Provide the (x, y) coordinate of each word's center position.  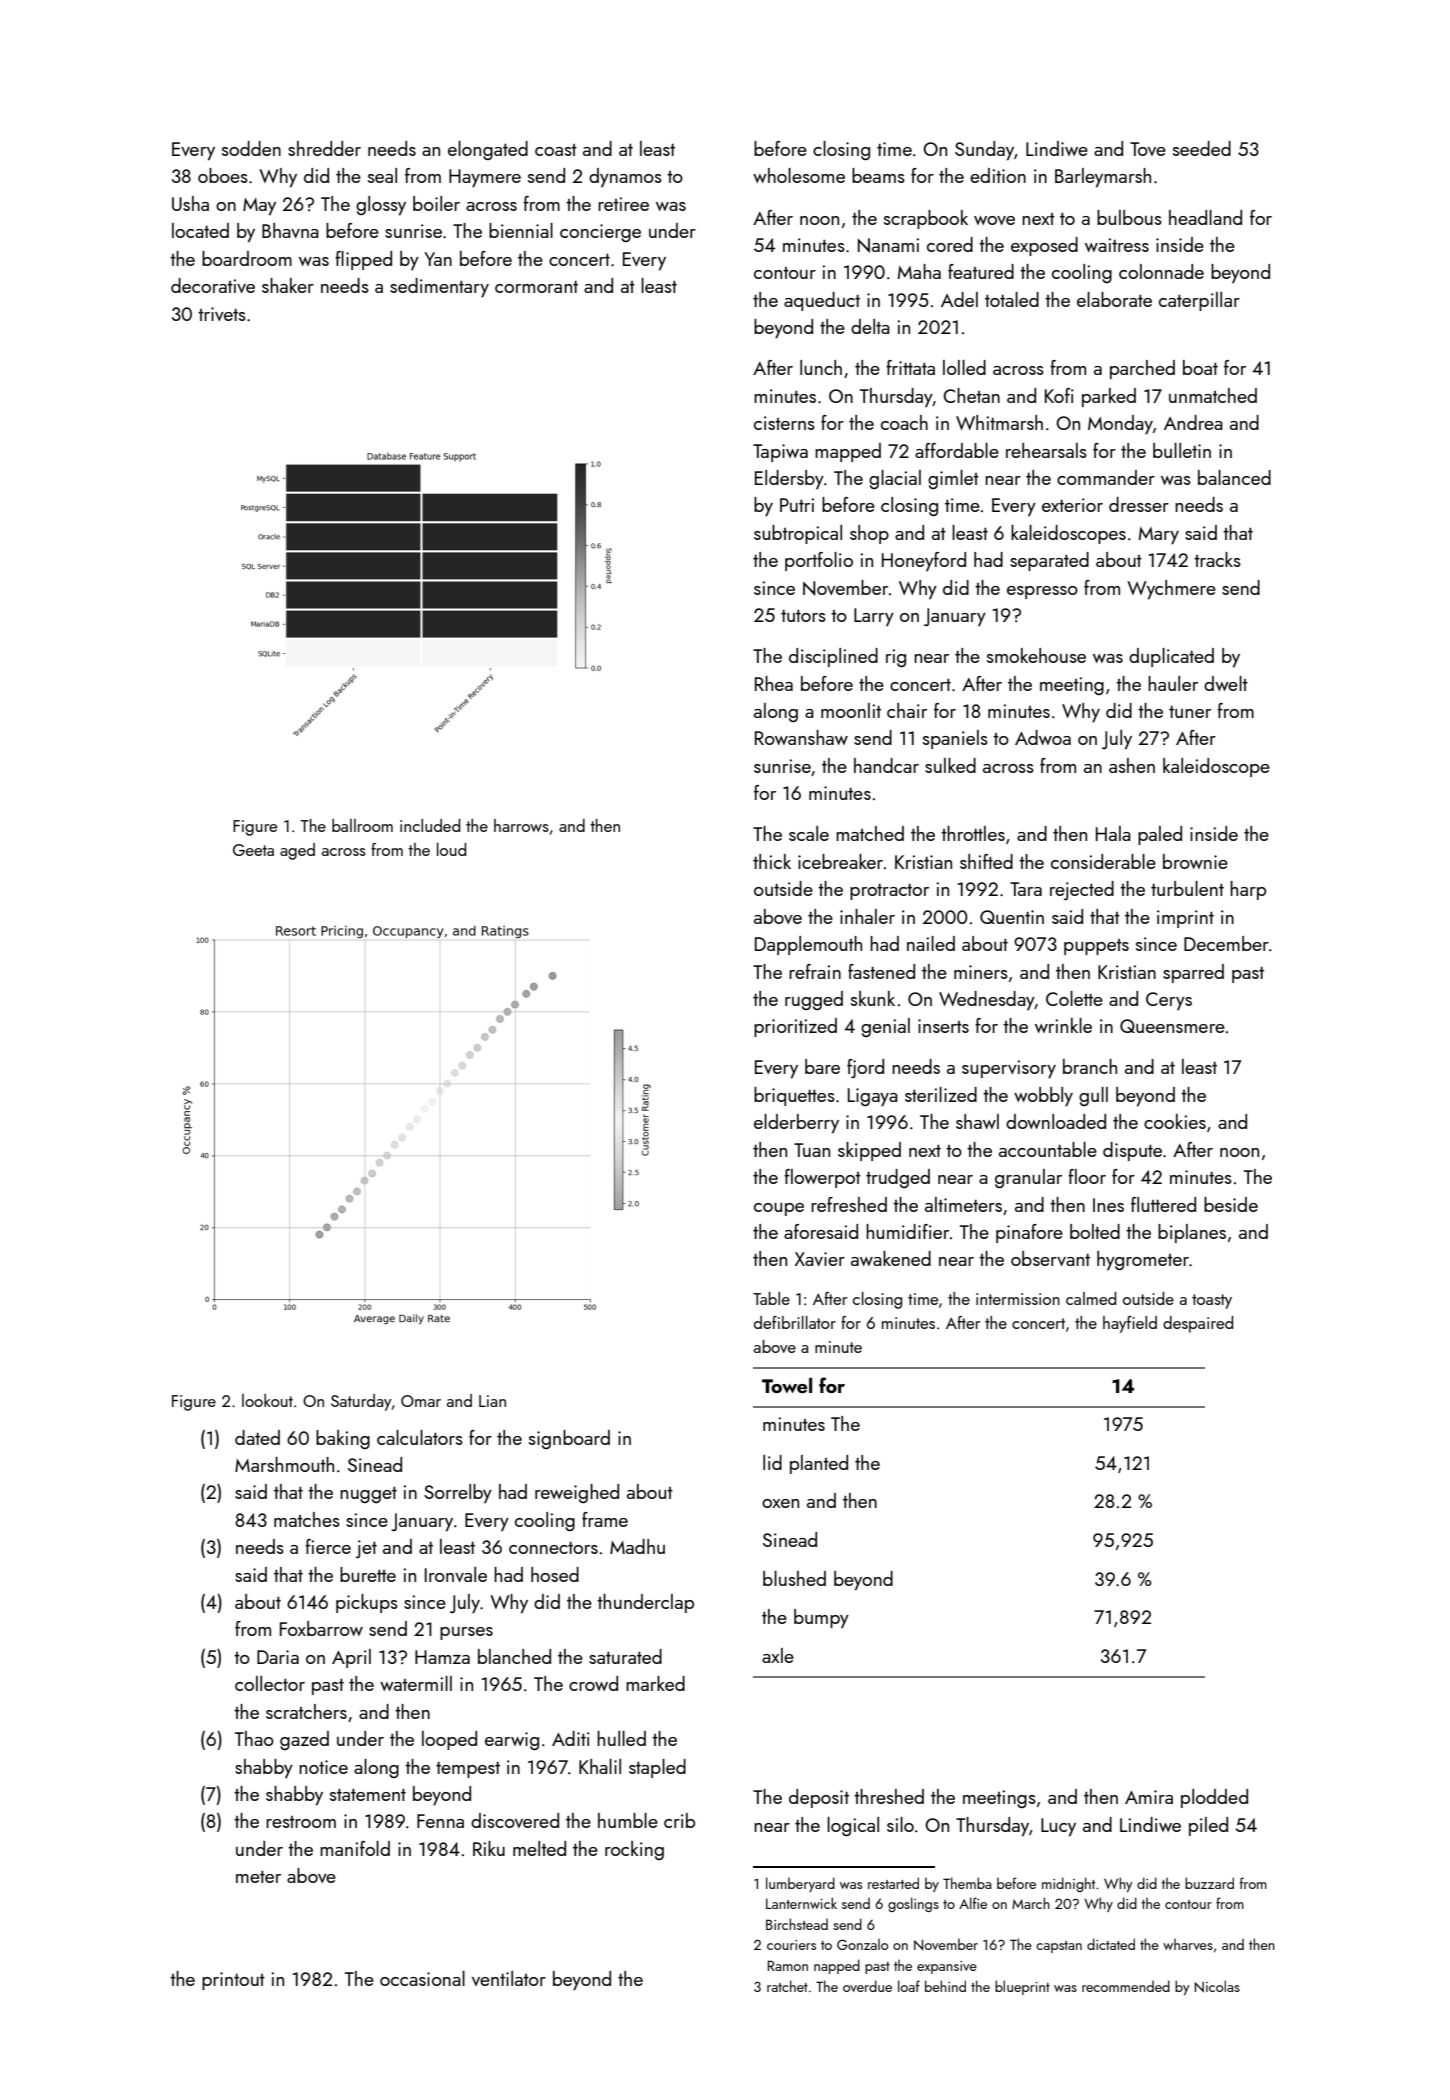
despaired (1198, 1324)
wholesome (799, 175)
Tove (1148, 149)
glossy (381, 206)
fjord (865, 1068)
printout (233, 1981)
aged (297, 851)
